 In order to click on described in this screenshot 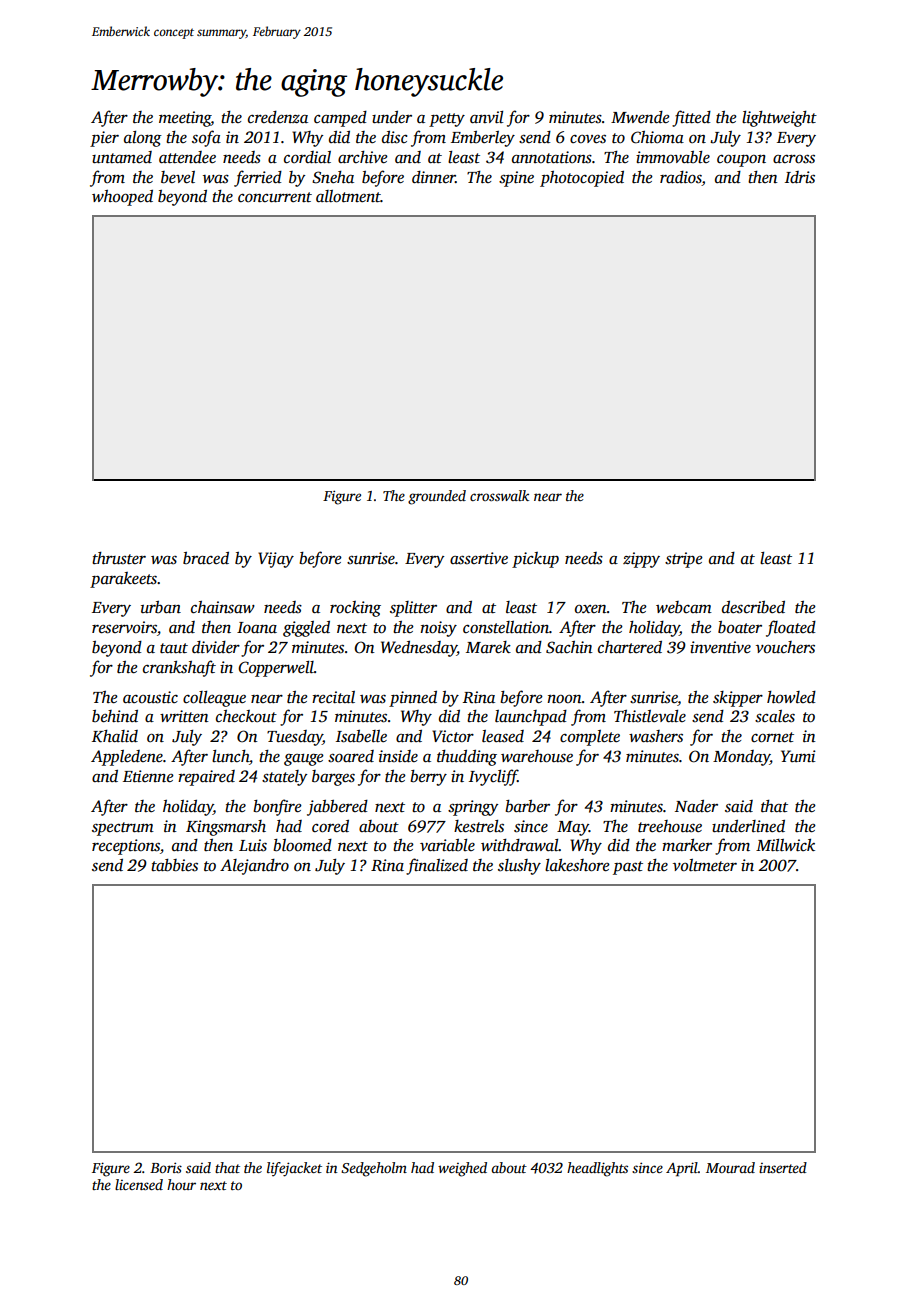, I will do `click(753, 607)`.
